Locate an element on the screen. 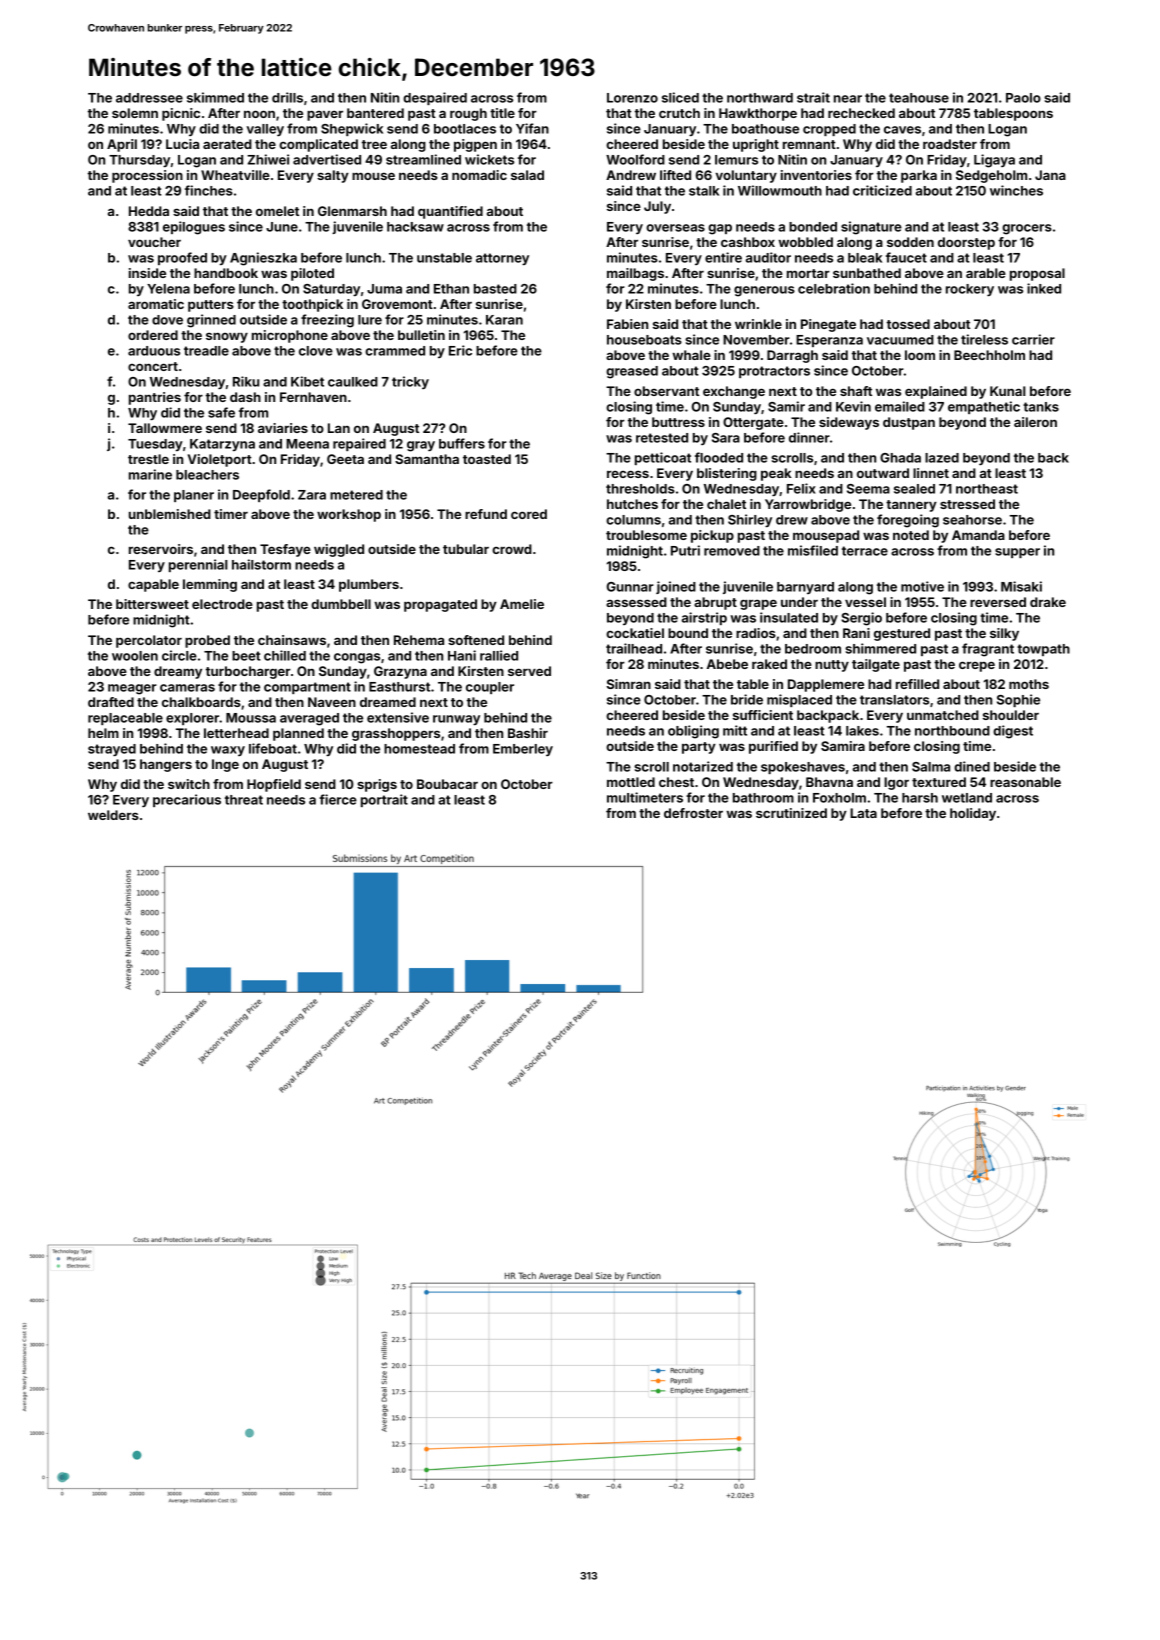 The height and width of the screenshot is (1640, 1160). gestured is located at coordinates (902, 634).
